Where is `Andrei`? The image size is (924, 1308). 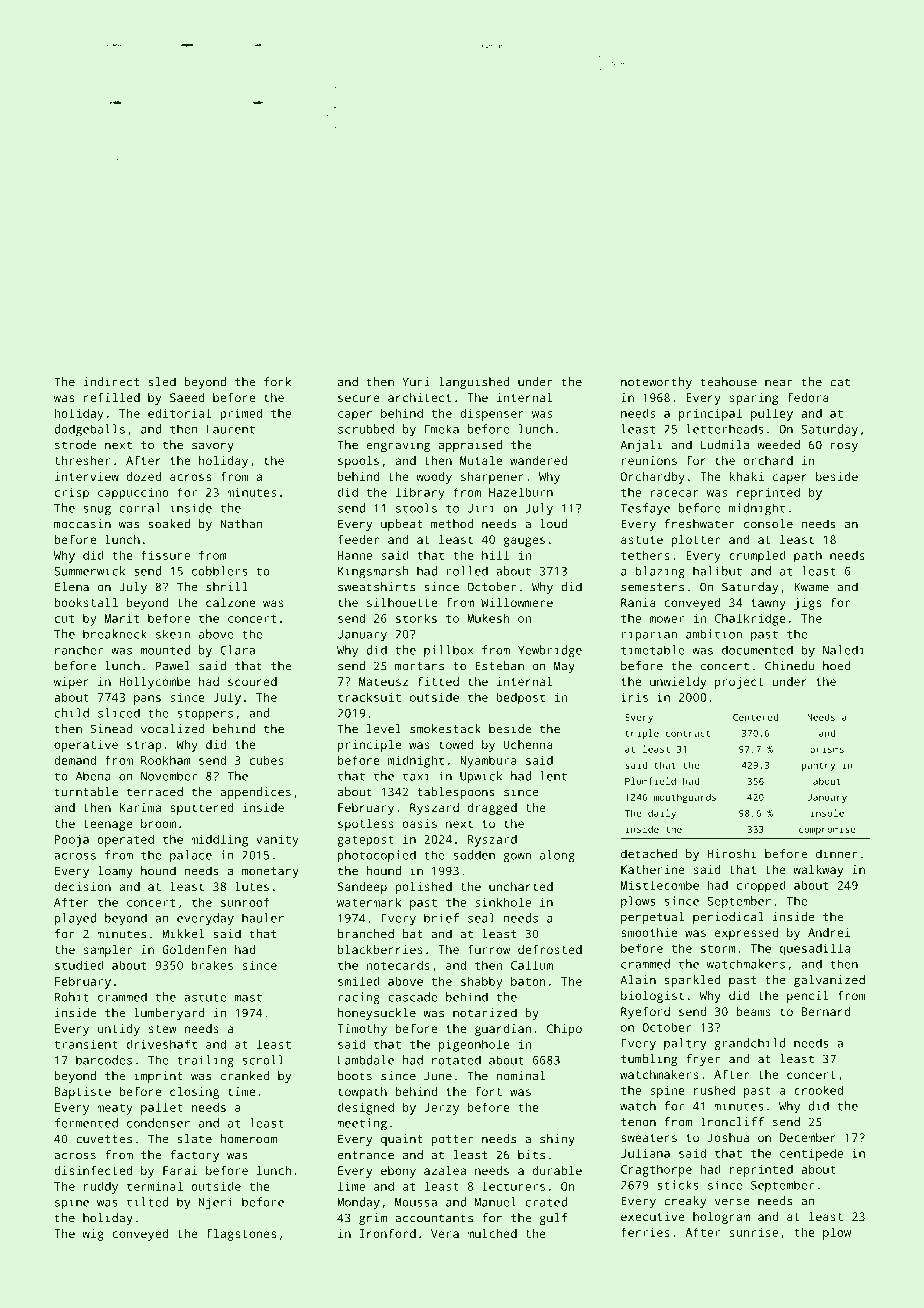 Andrei is located at coordinates (829, 932).
